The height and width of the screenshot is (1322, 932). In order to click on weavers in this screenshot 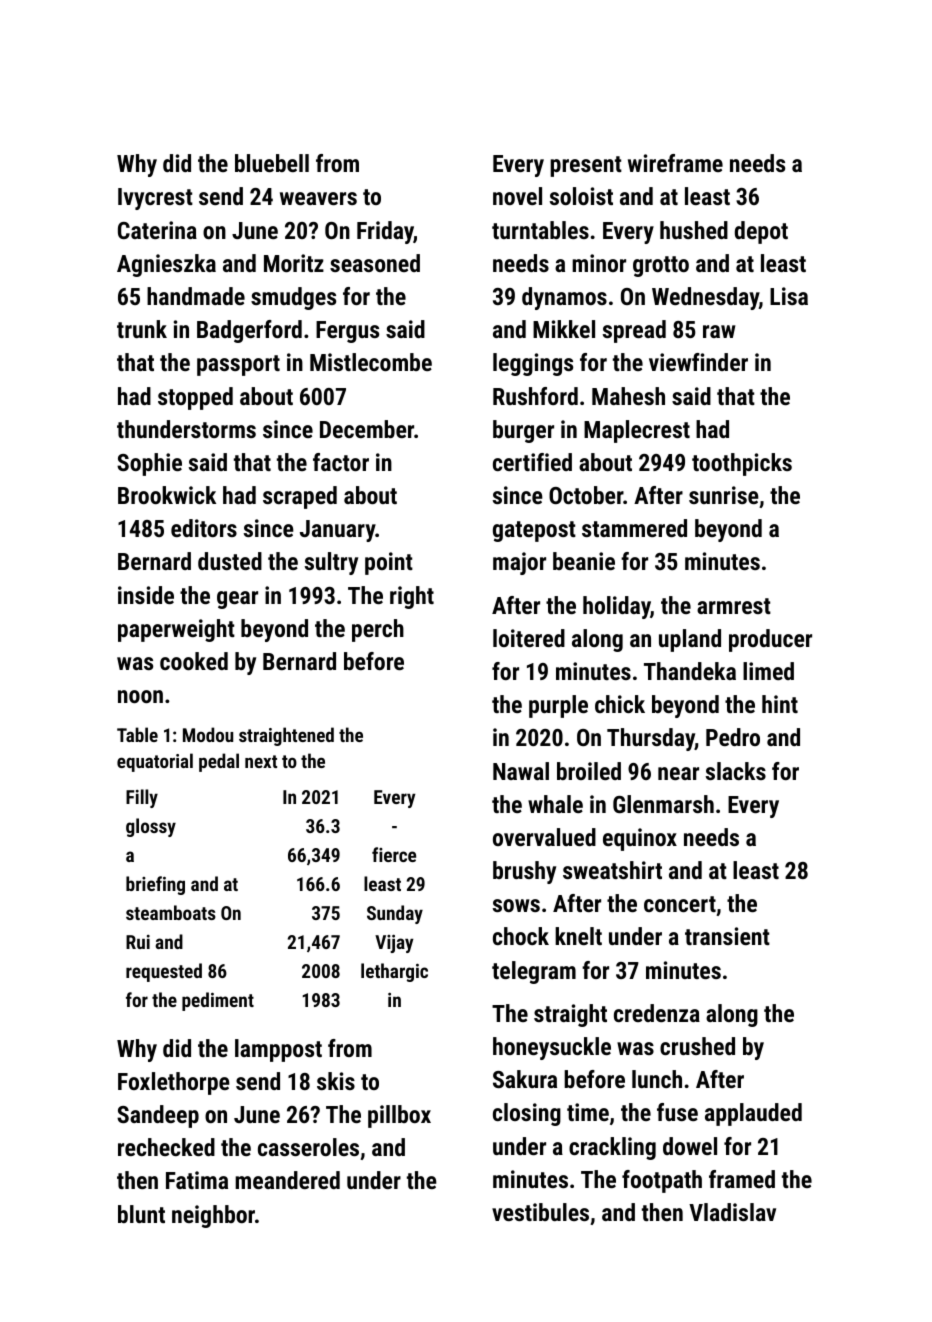, I will do `click(318, 198)`.
